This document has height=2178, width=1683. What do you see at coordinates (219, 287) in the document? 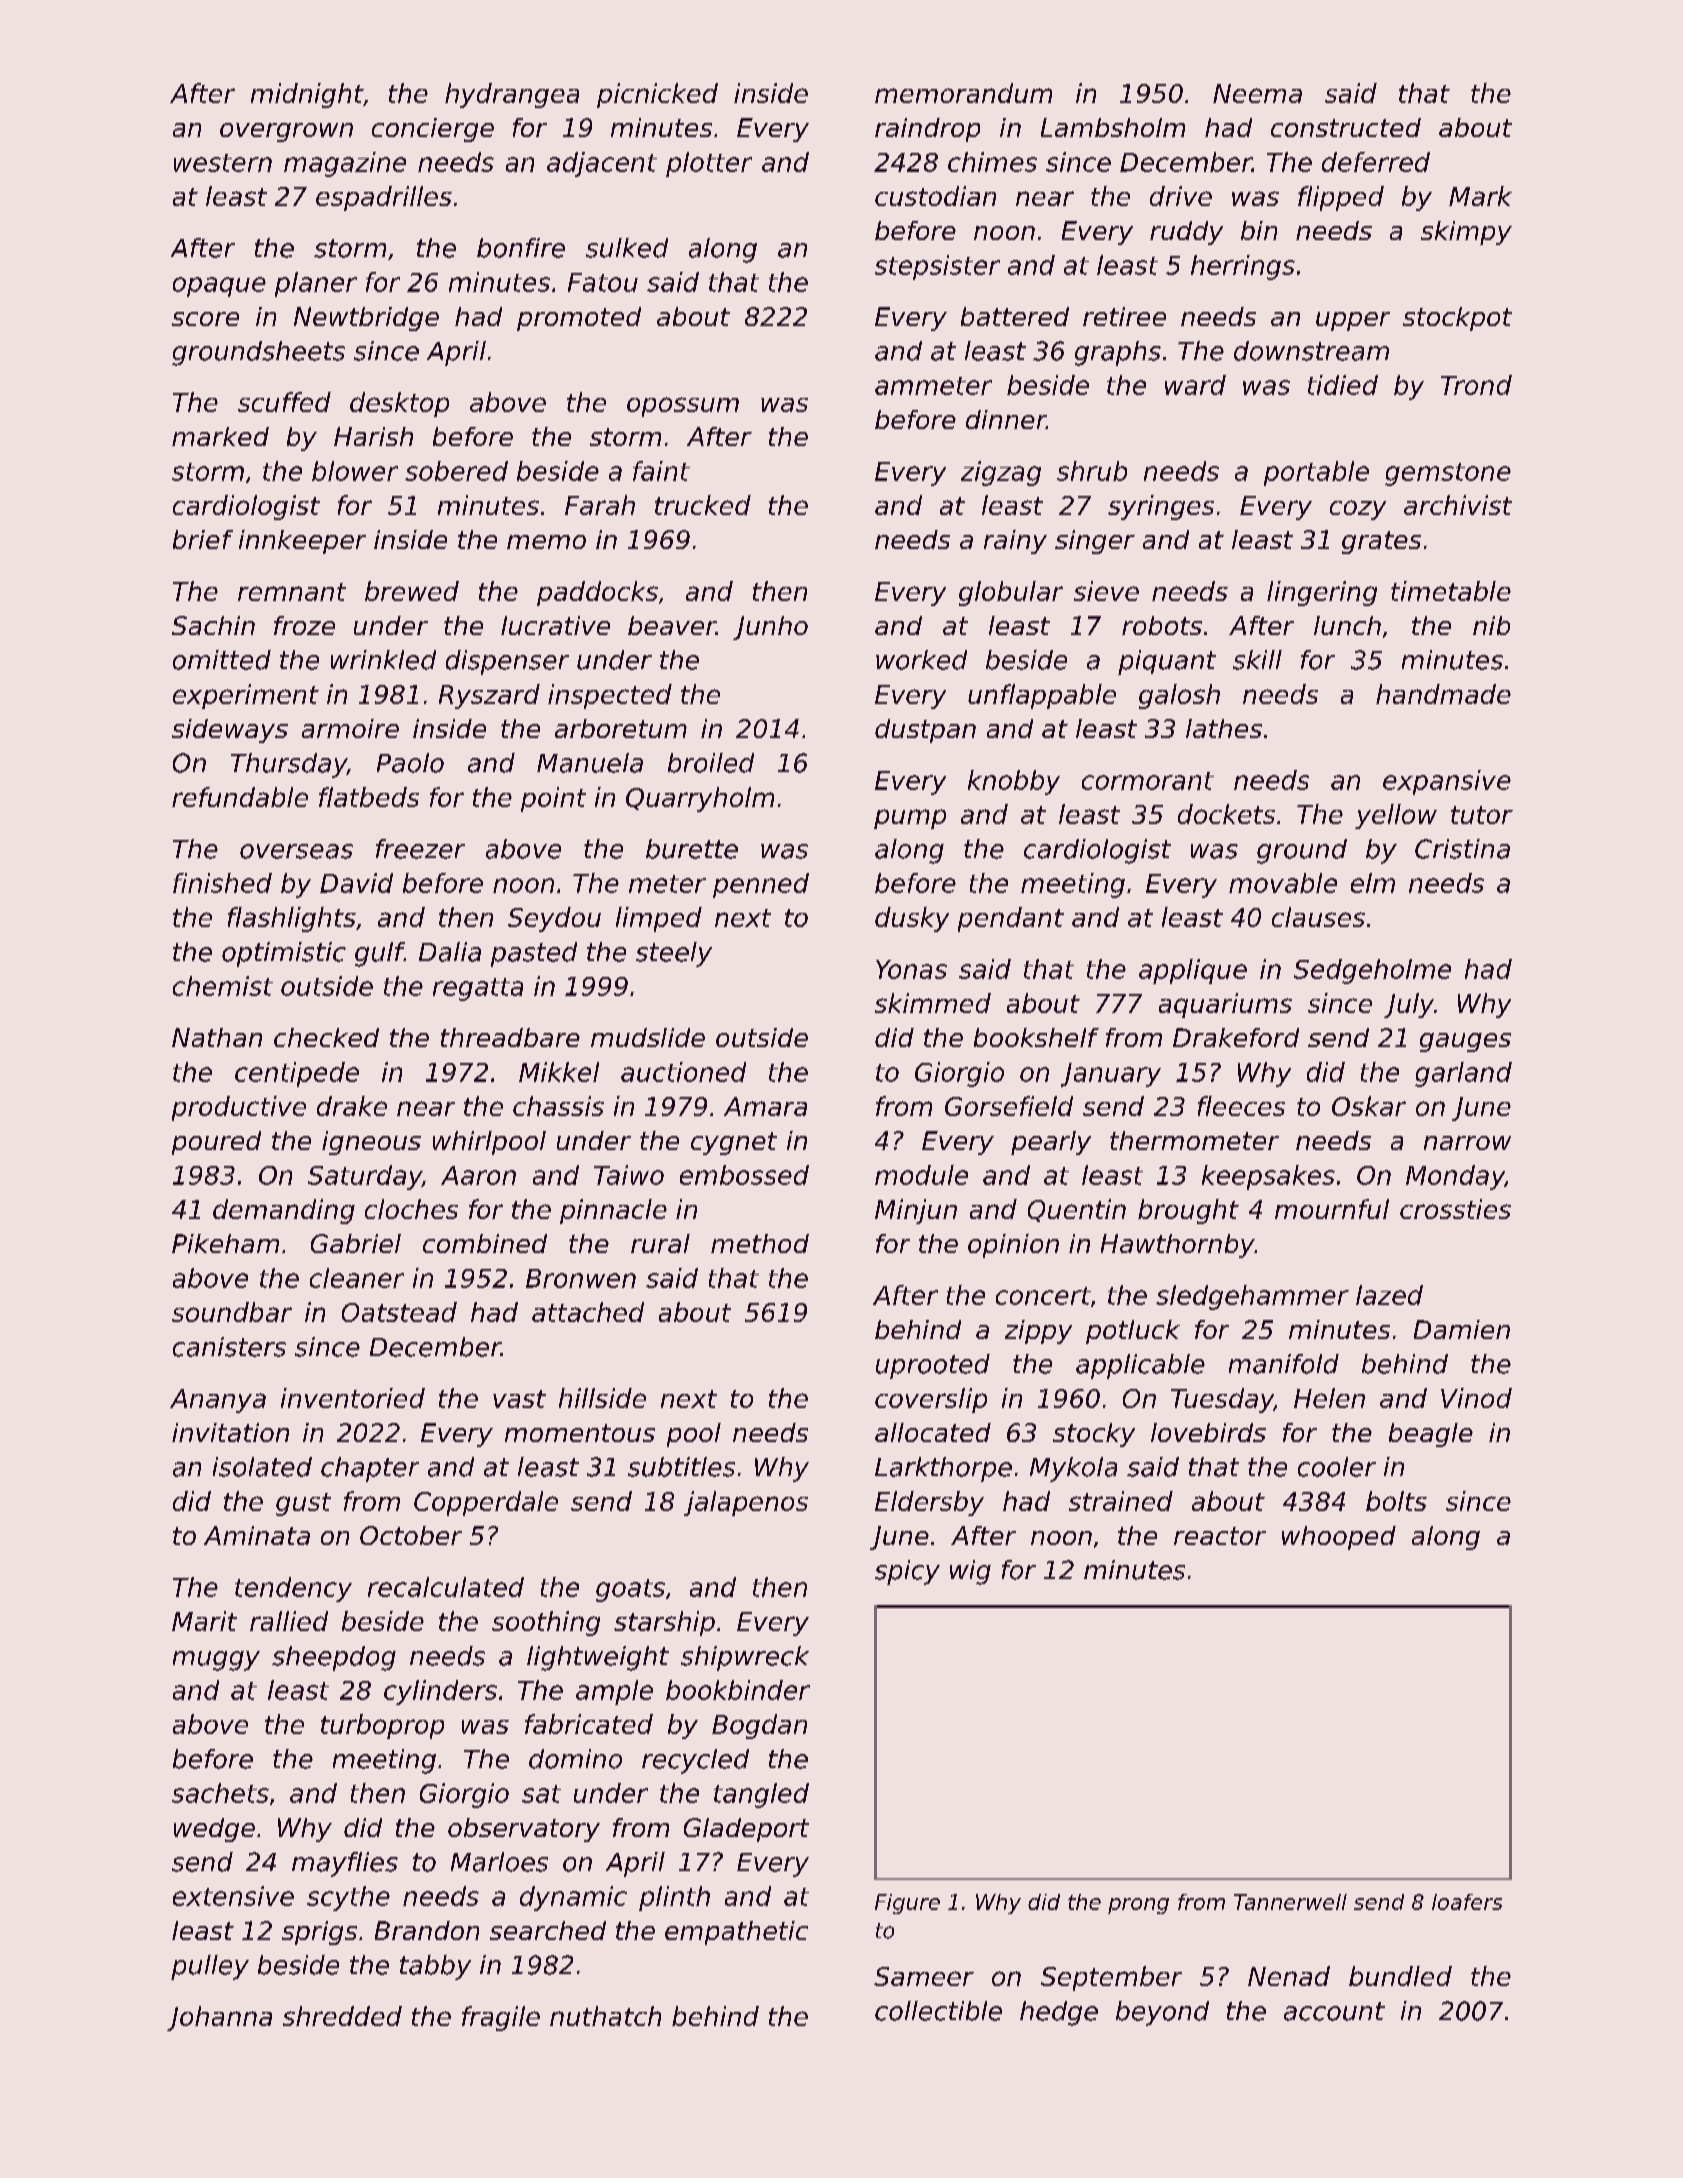
I see `opaque` at bounding box center [219, 287].
